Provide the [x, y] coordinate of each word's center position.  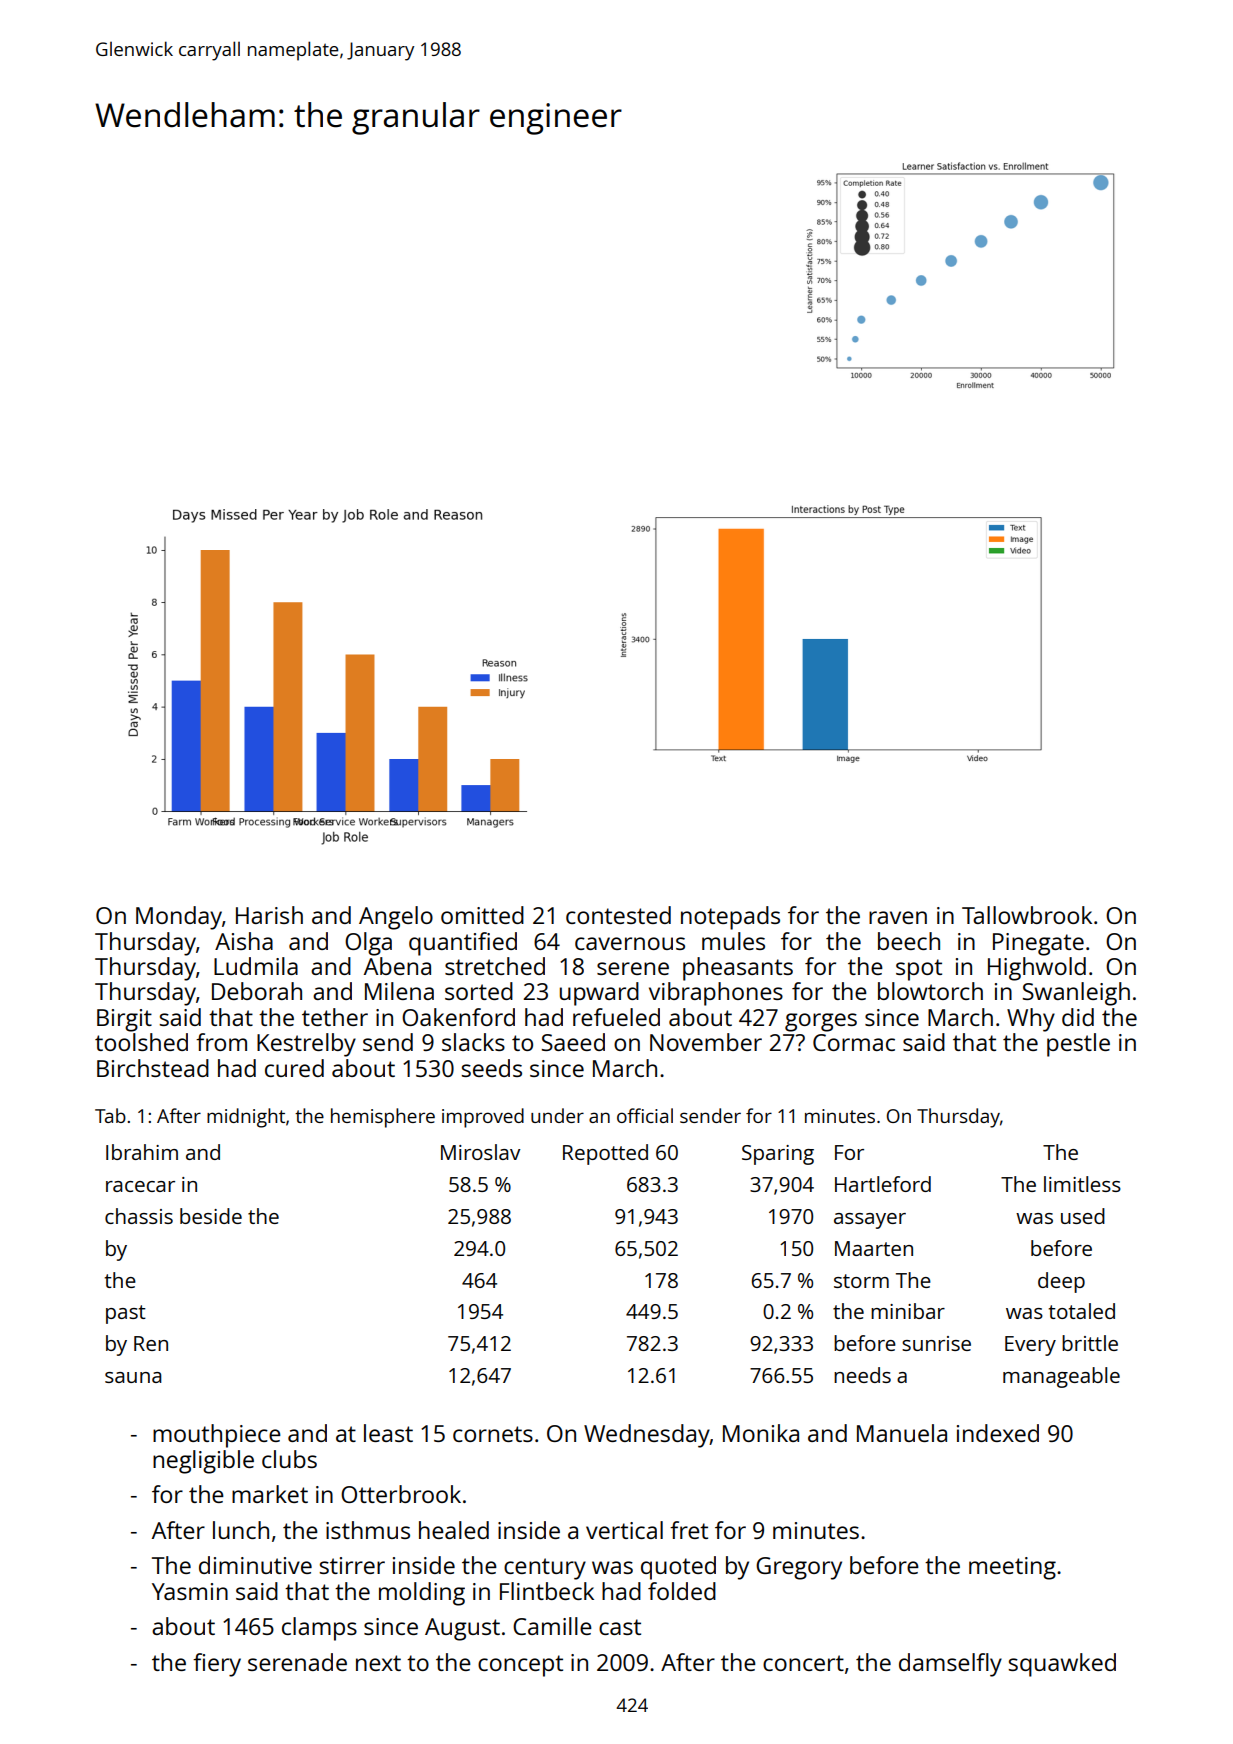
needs [862, 1375]
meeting [1012, 1568]
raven [898, 917]
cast [620, 1627]
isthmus [368, 1530]
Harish [269, 915]
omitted [482, 915]
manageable [1061, 1377]
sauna [133, 1377]
